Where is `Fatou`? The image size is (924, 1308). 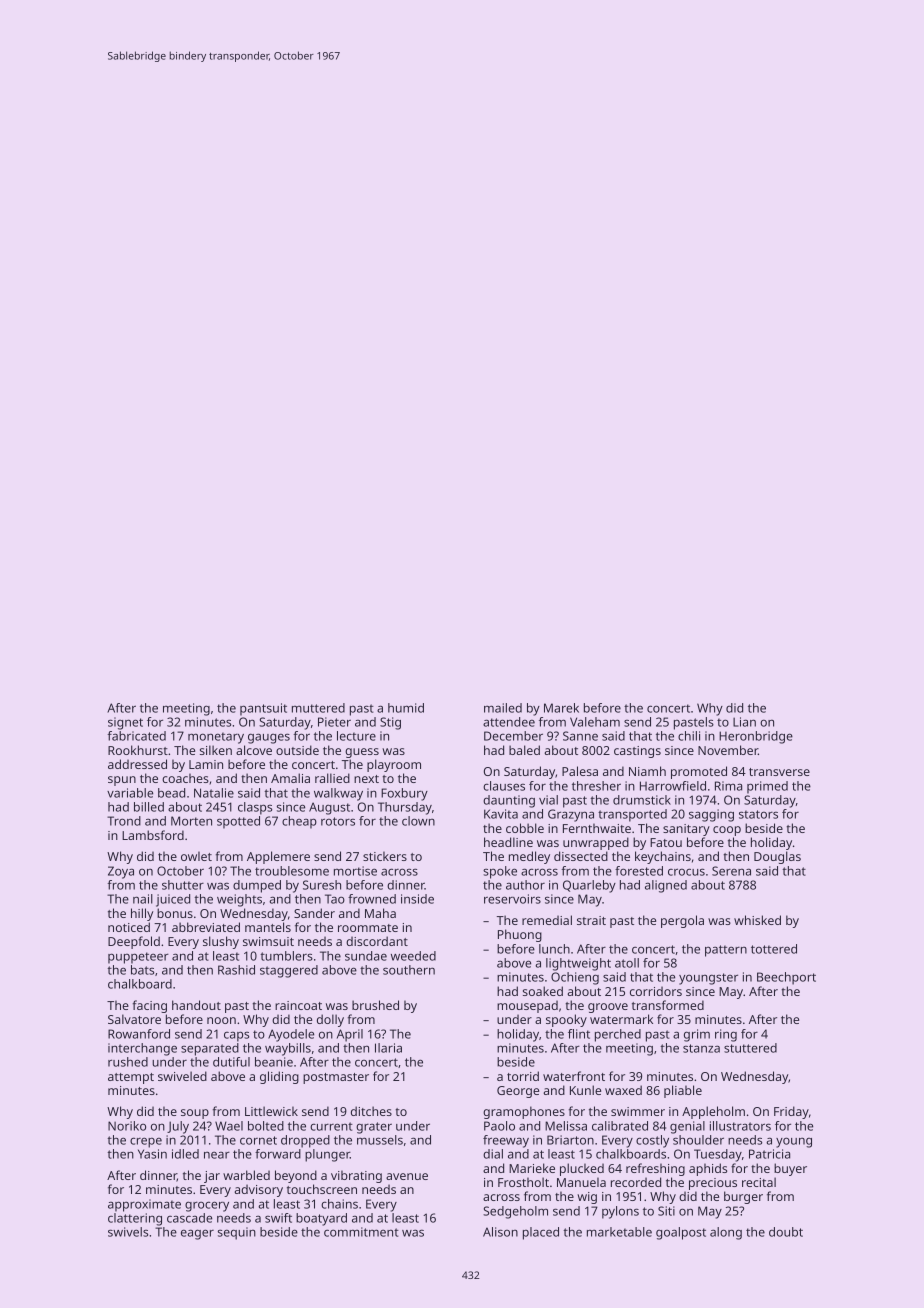 Fatou is located at coordinates (666, 842).
